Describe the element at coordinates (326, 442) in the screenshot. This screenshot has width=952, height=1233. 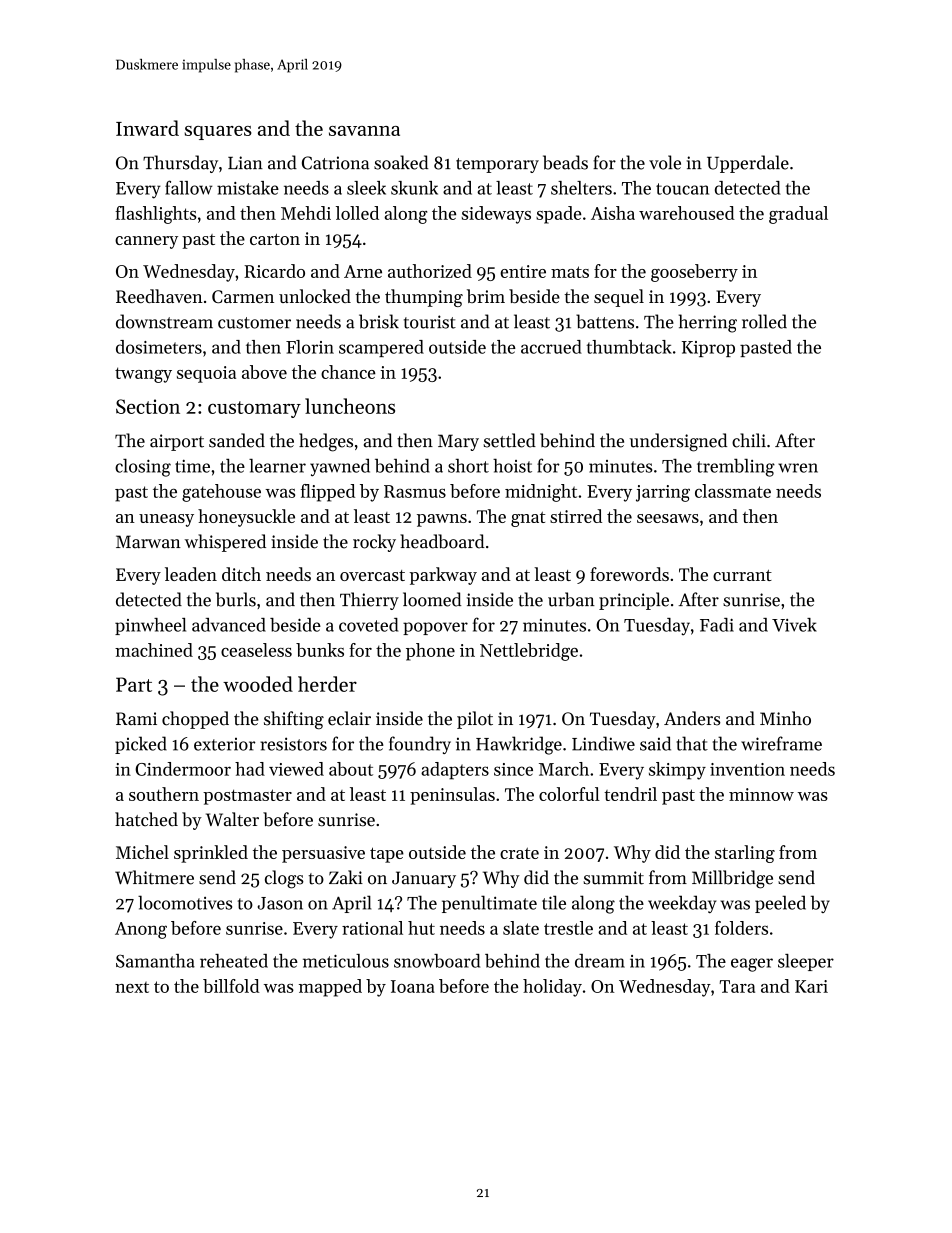
I see `hedges` at that location.
